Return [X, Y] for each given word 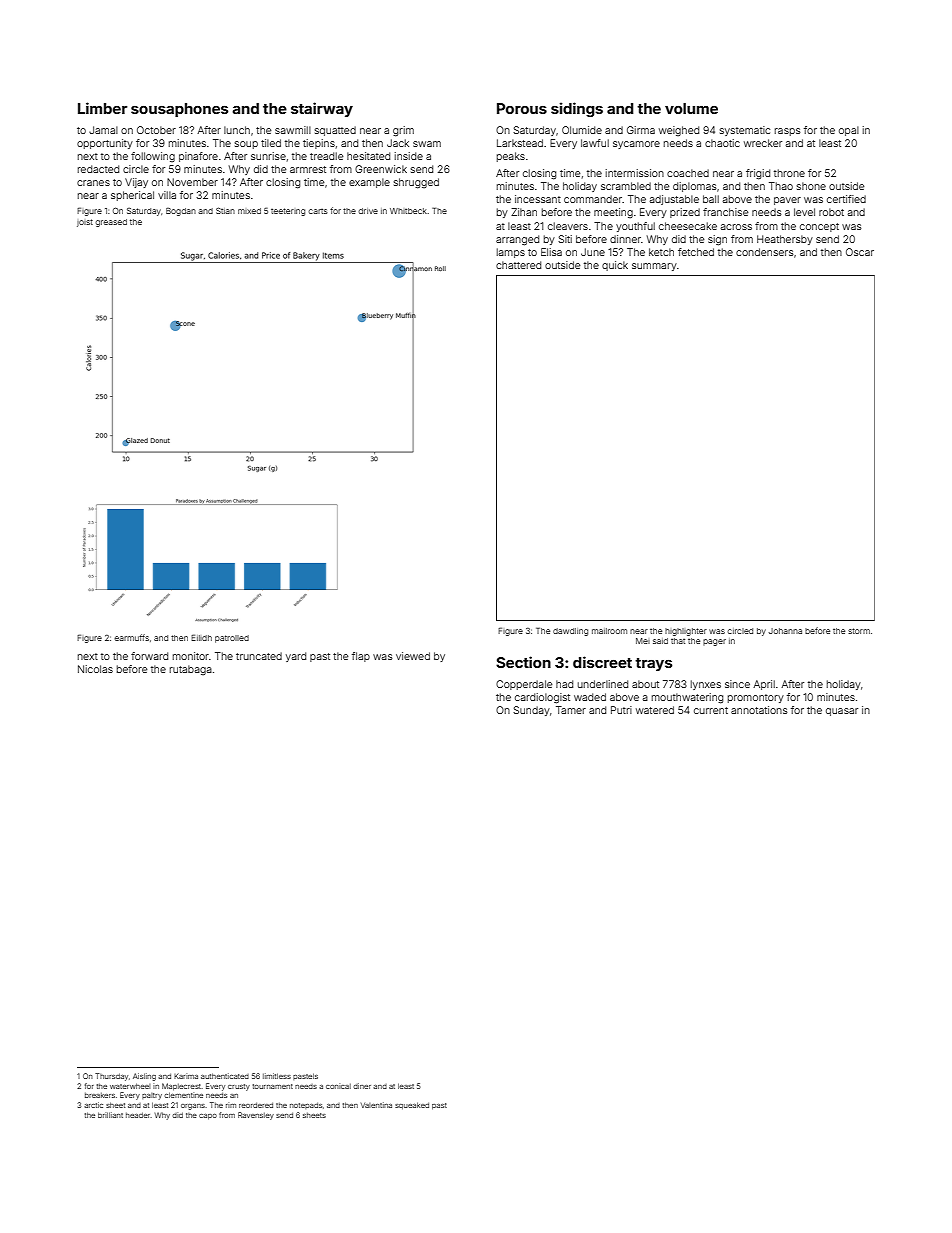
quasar [842, 712]
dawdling [570, 632]
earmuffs [131, 637]
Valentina [376, 1105]
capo [208, 1117]
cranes [93, 183]
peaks [511, 157]
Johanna [785, 631]
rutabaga [191, 670]
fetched [696, 252]
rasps [787, 132]
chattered [518, 265]
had [564, 684]
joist [85, 223]
